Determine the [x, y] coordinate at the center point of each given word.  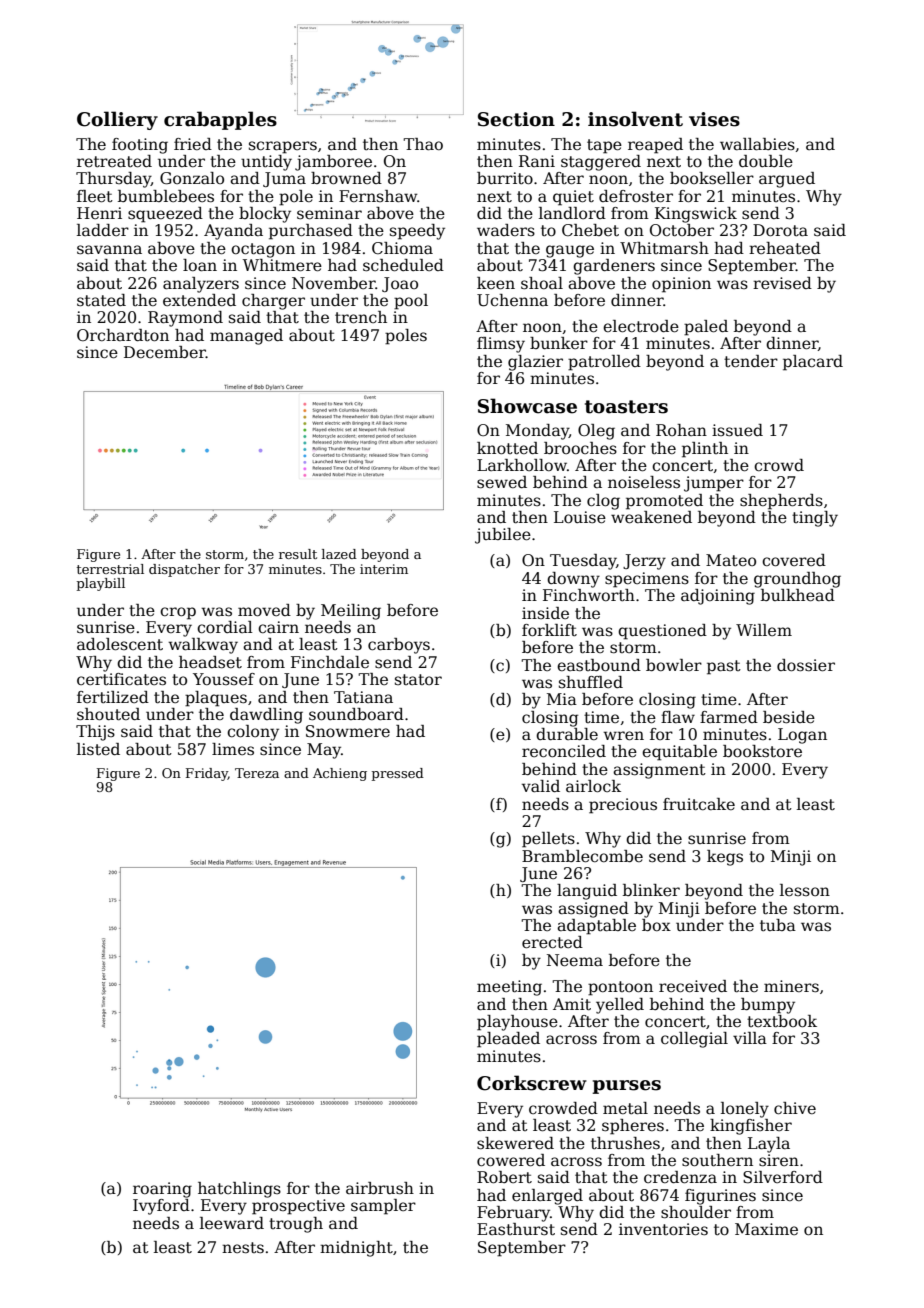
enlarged [547, 1197]
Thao [423, 144]
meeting [509, 988]
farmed [729, 717]
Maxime [766, 1229]
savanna [109, 250]
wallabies [757, 144]
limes [233, 749]
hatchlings [239, 1190]
